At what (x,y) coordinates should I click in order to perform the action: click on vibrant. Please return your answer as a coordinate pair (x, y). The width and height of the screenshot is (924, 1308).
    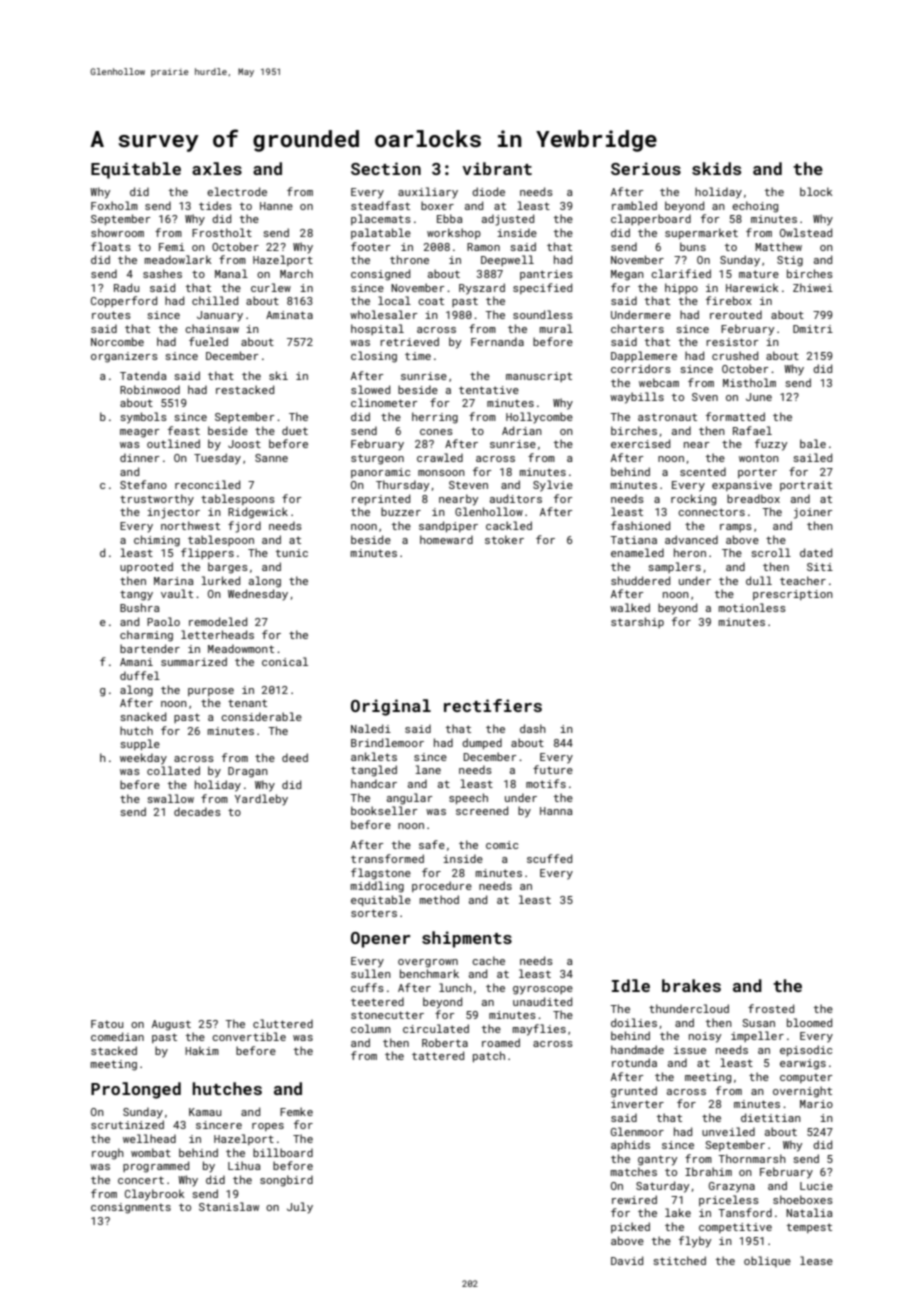
    Looking at the image, I should click on (497, 168).
